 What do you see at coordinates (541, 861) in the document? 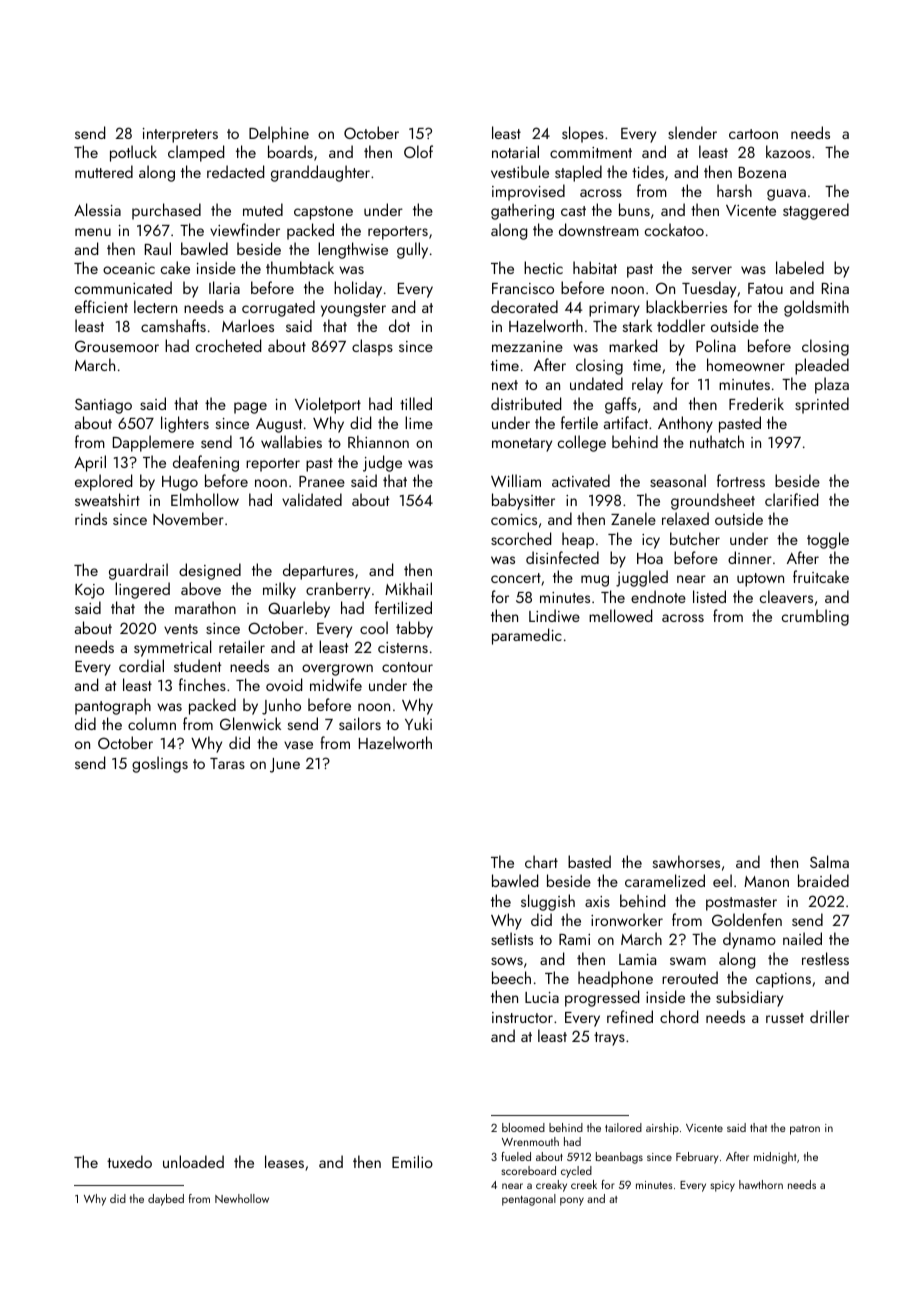
I see `chart` at bounding box center [541, 861].
